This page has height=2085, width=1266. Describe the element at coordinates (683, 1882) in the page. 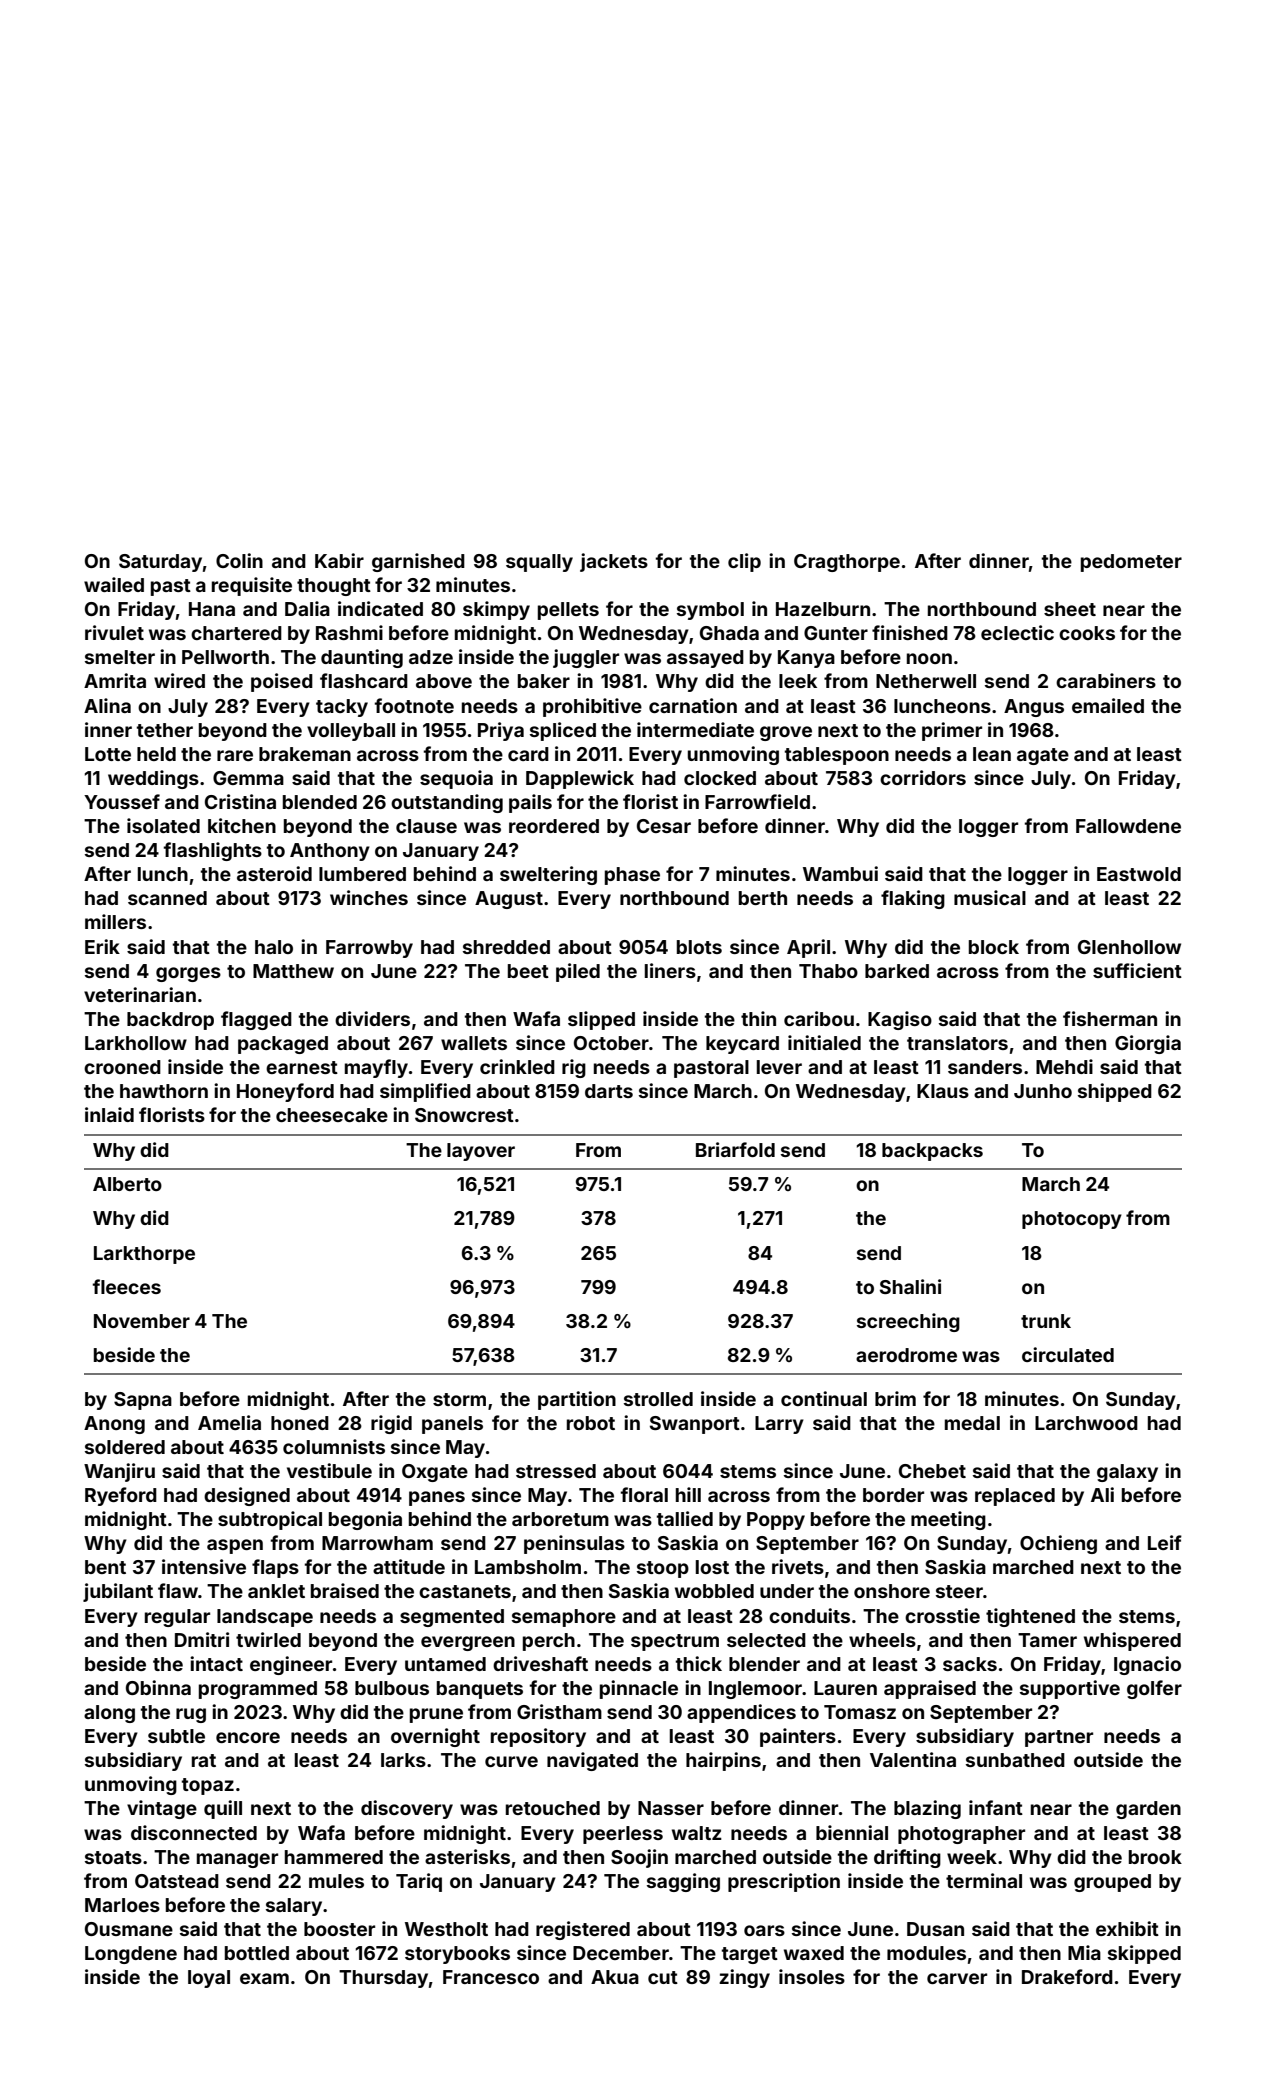

I see `sagging` at that location.
